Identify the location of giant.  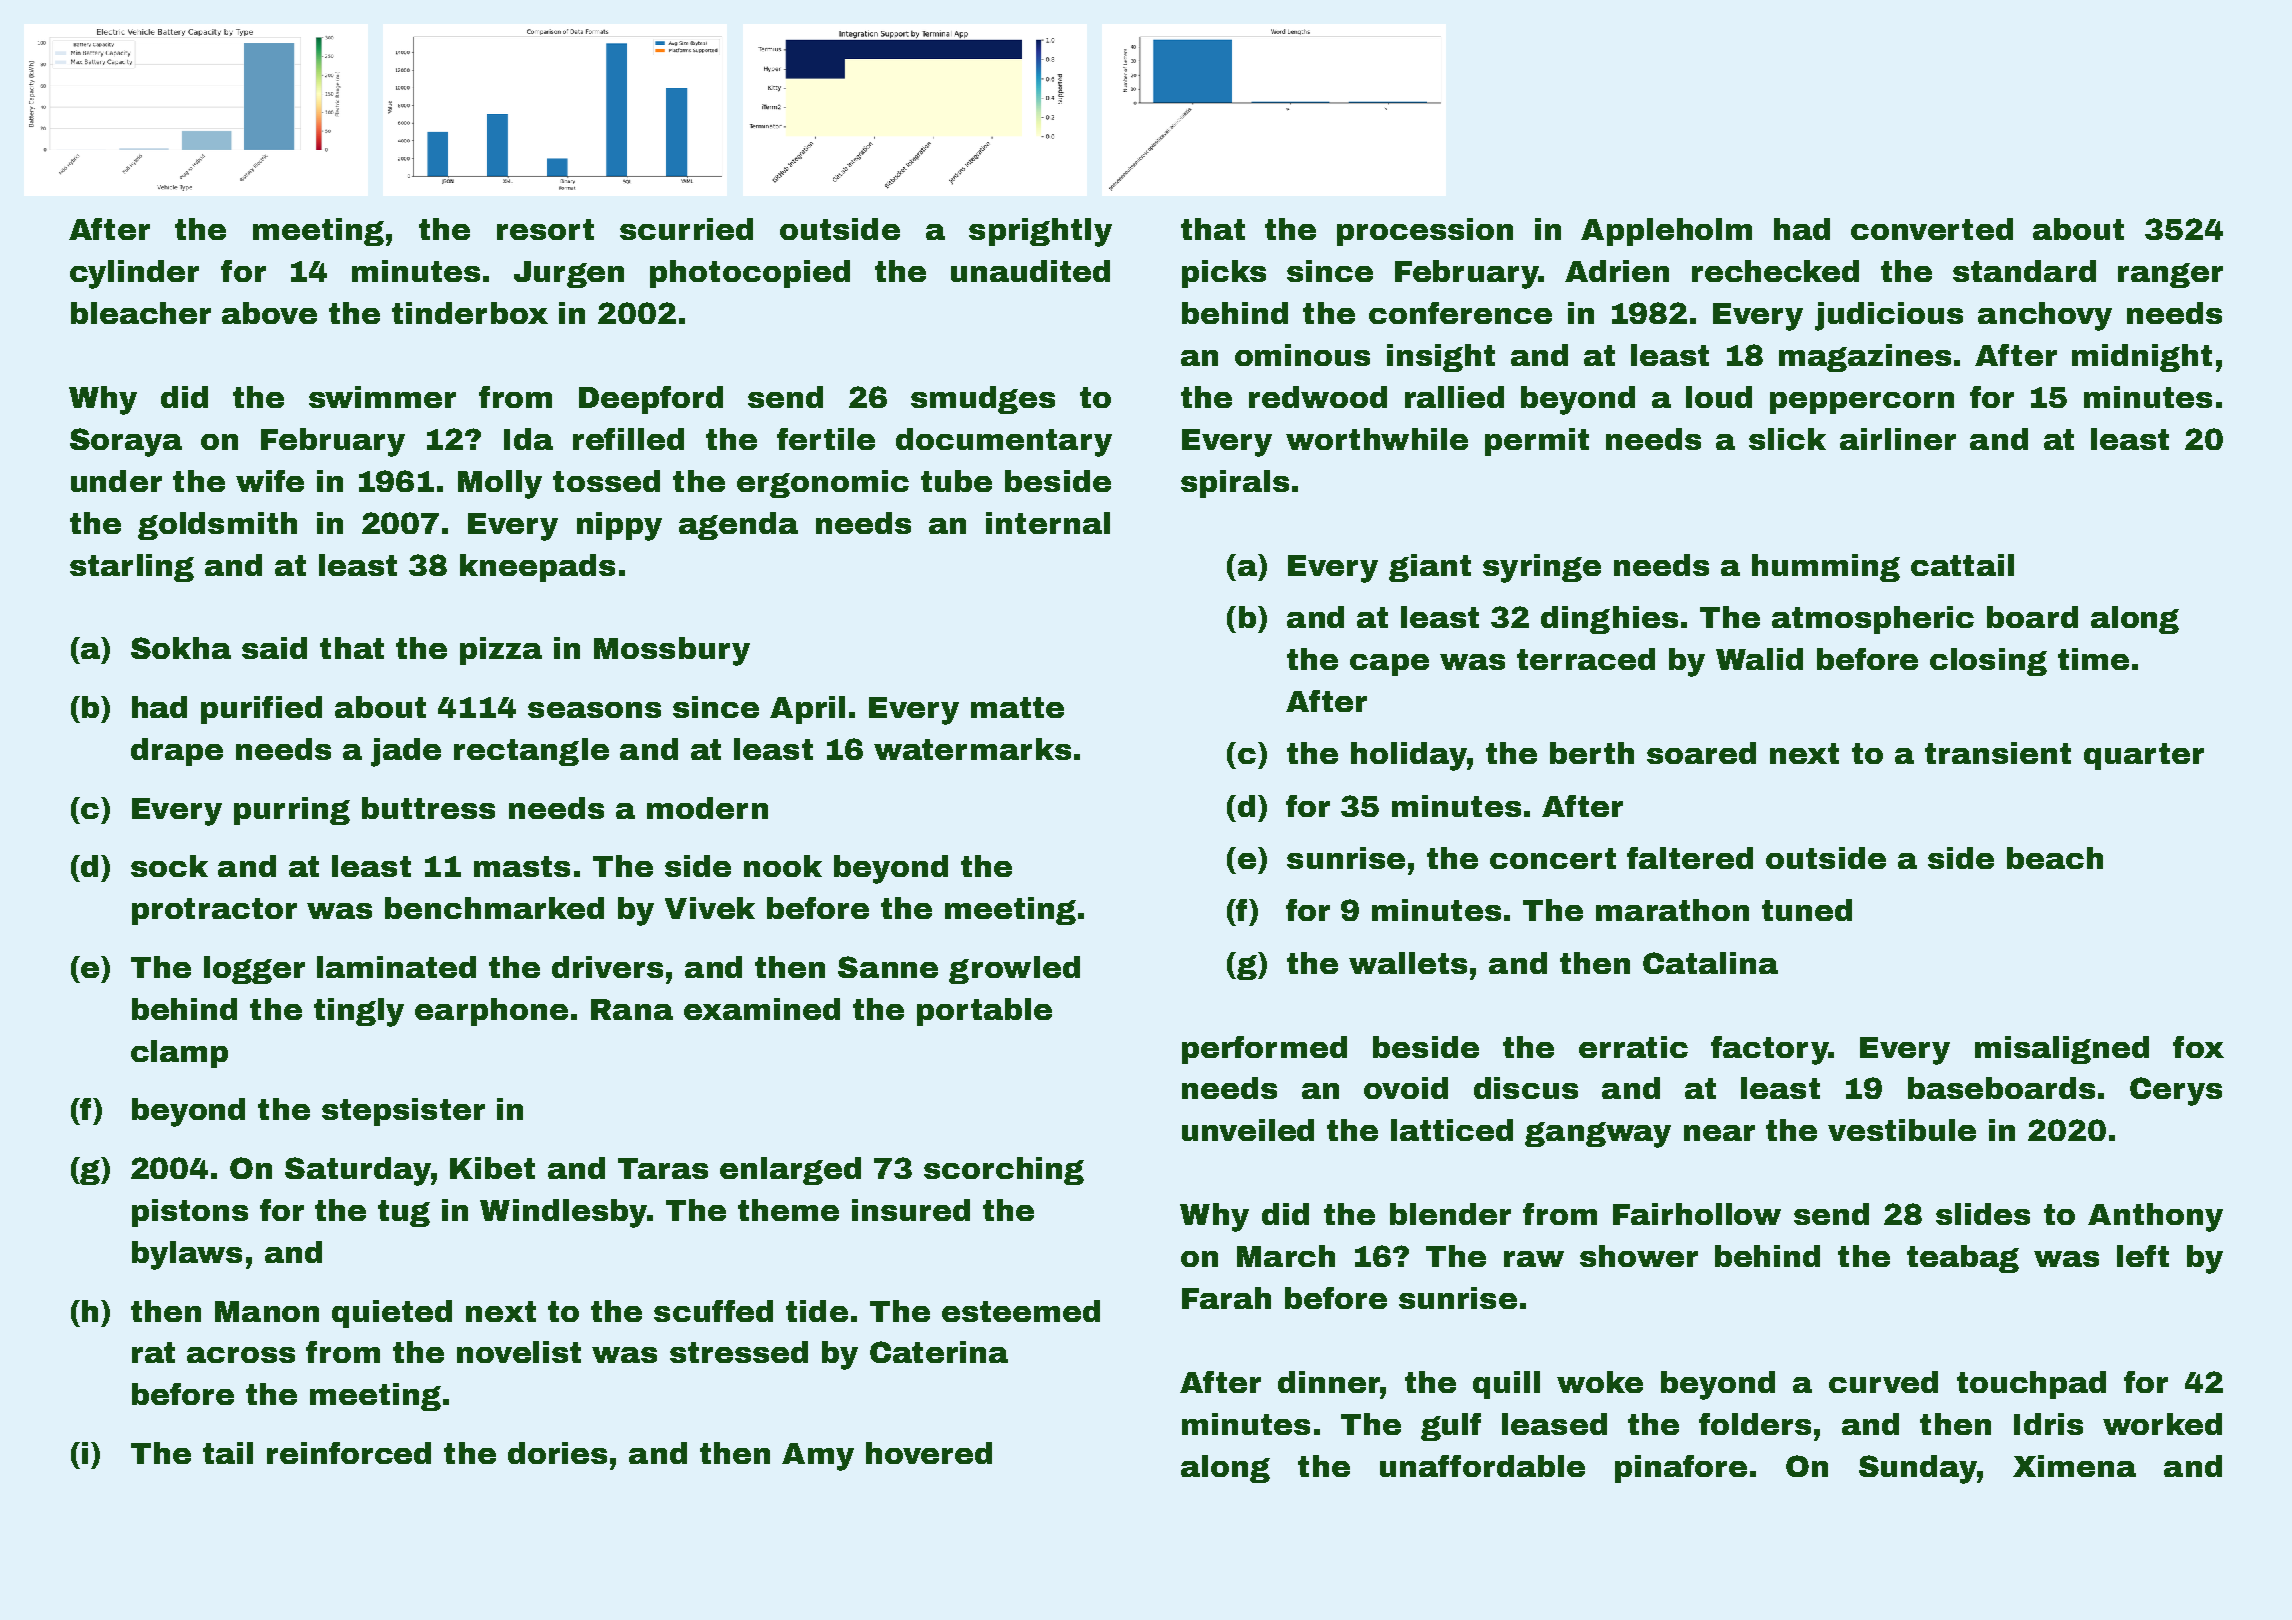
(1430, 568).
